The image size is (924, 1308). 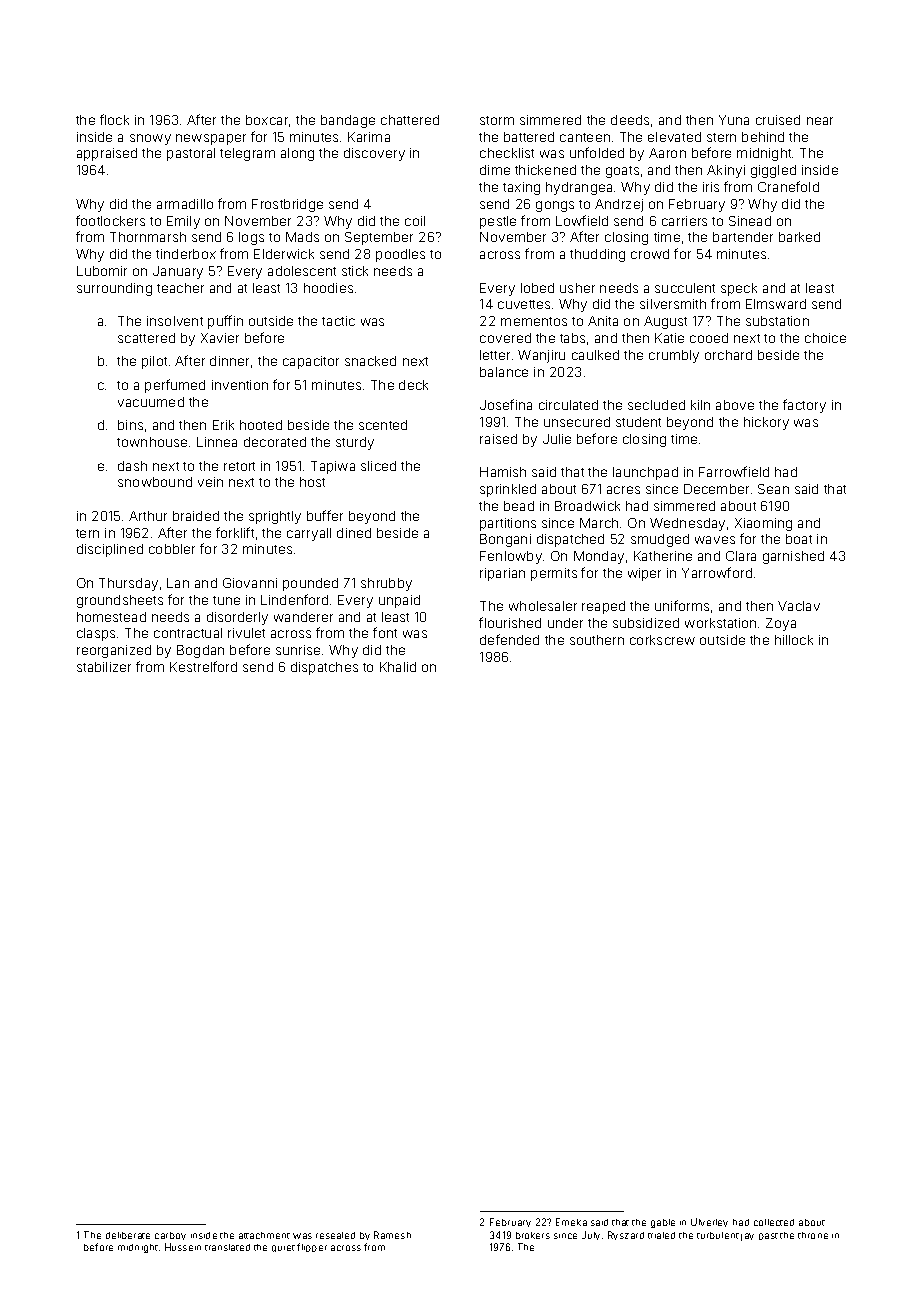 I want to click on carboy, so click(x=170, y=1236).
